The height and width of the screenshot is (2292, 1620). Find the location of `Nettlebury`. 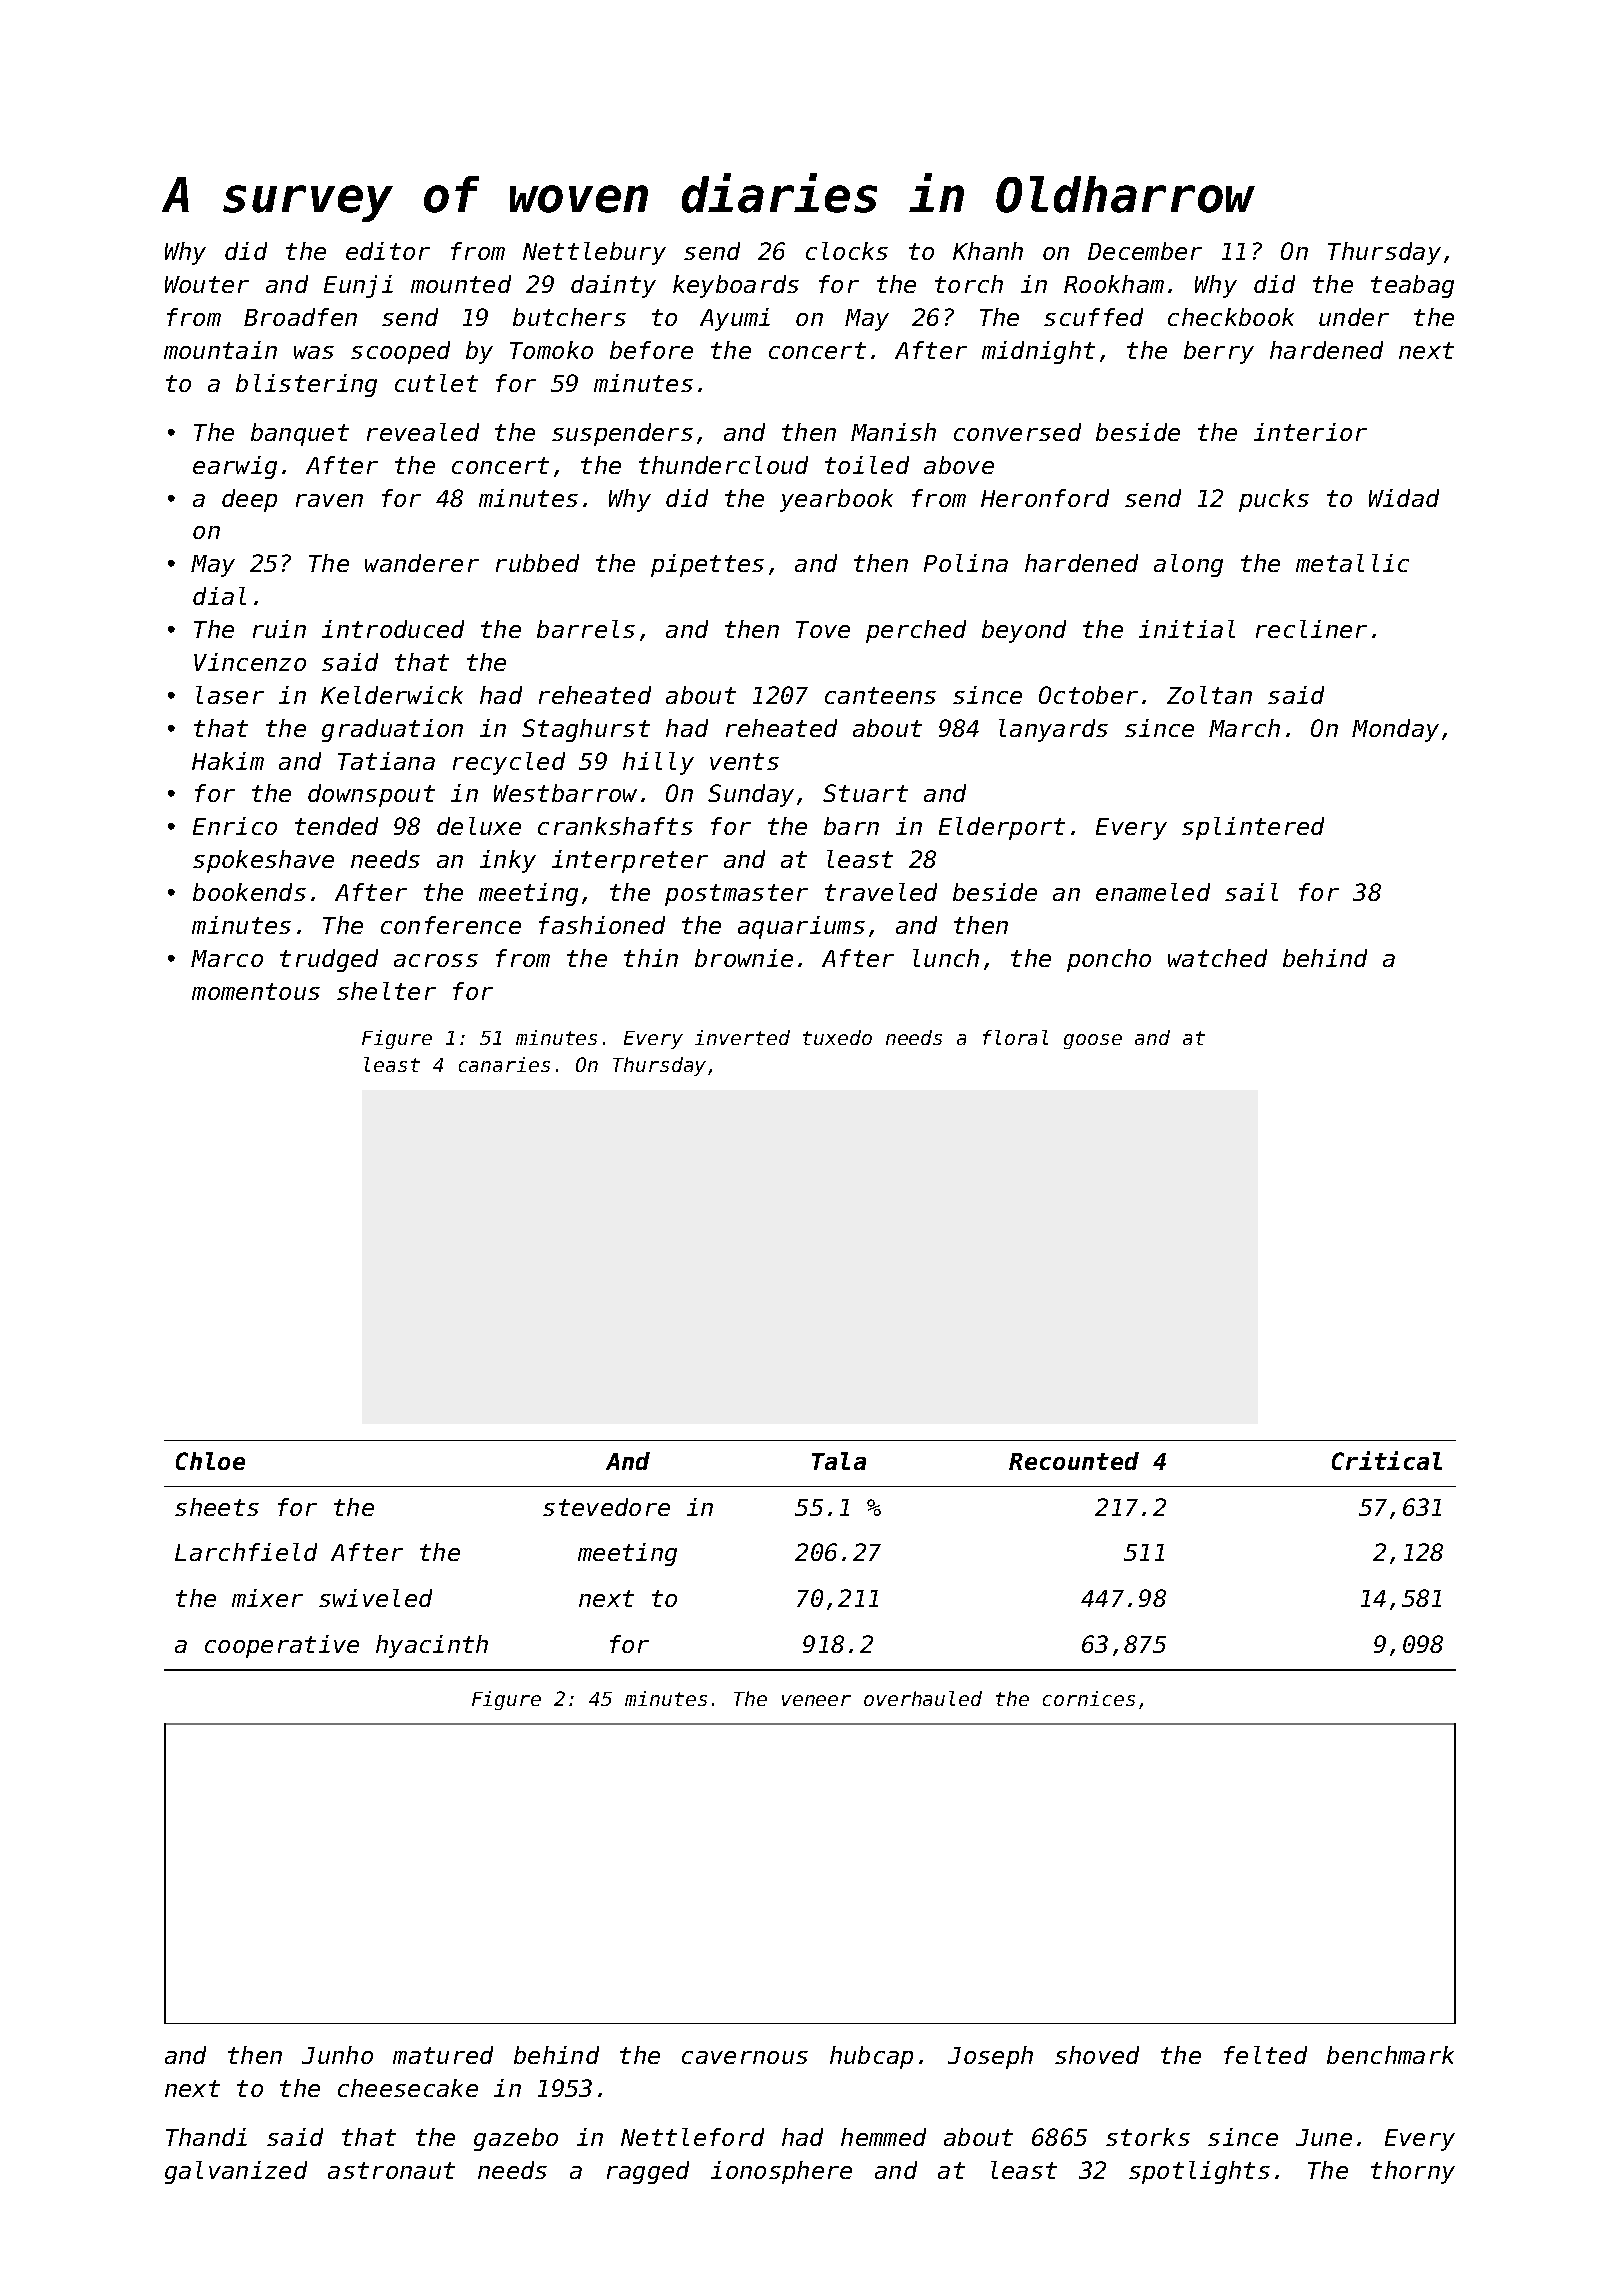

Nettlebury is located at coordinates (594, 253).
